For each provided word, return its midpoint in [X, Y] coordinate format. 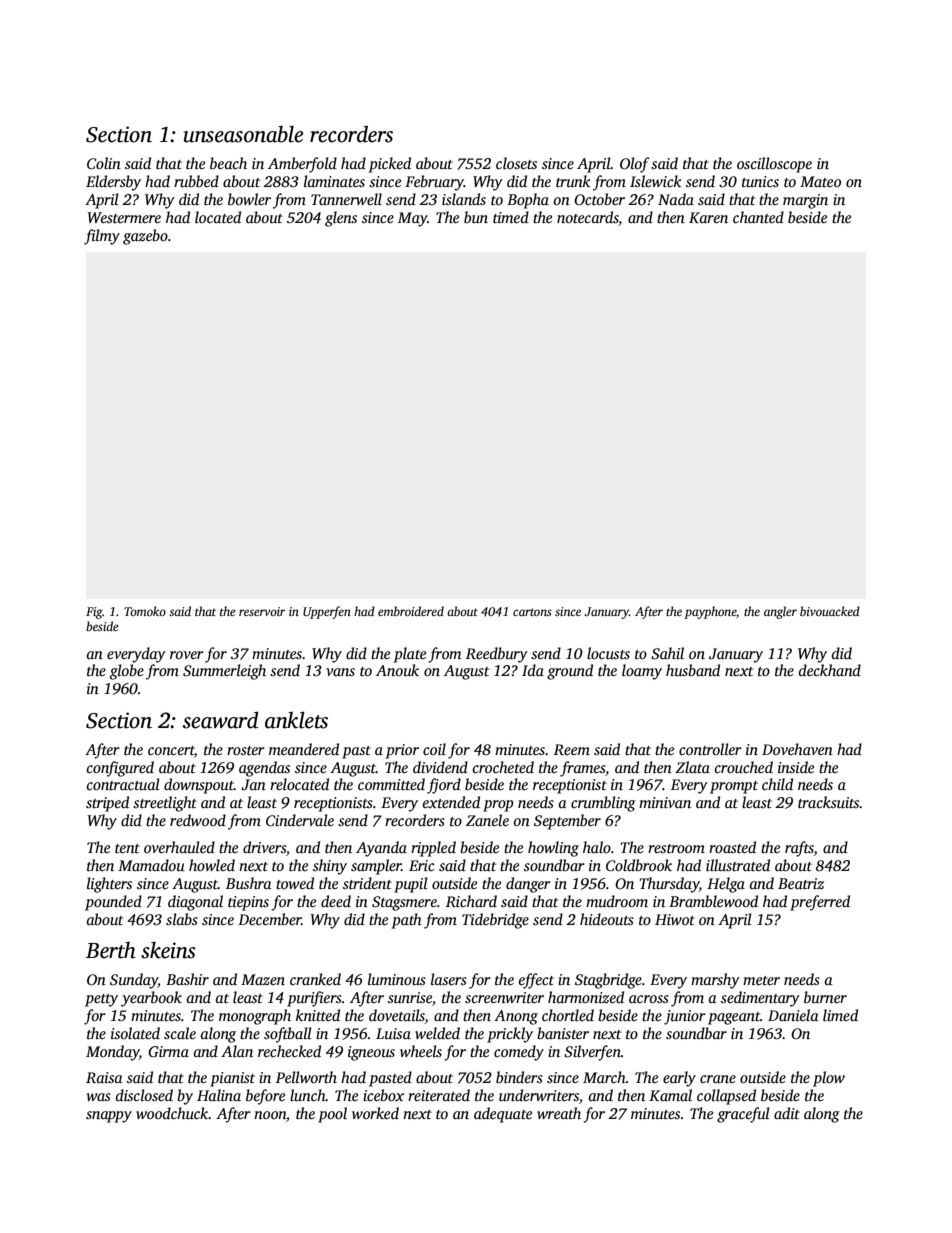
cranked [315, 979]
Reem [572, 749]
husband [693, 670]
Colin [104, 163]
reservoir [262, 611]
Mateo [820, 181]
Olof [634, 165]
